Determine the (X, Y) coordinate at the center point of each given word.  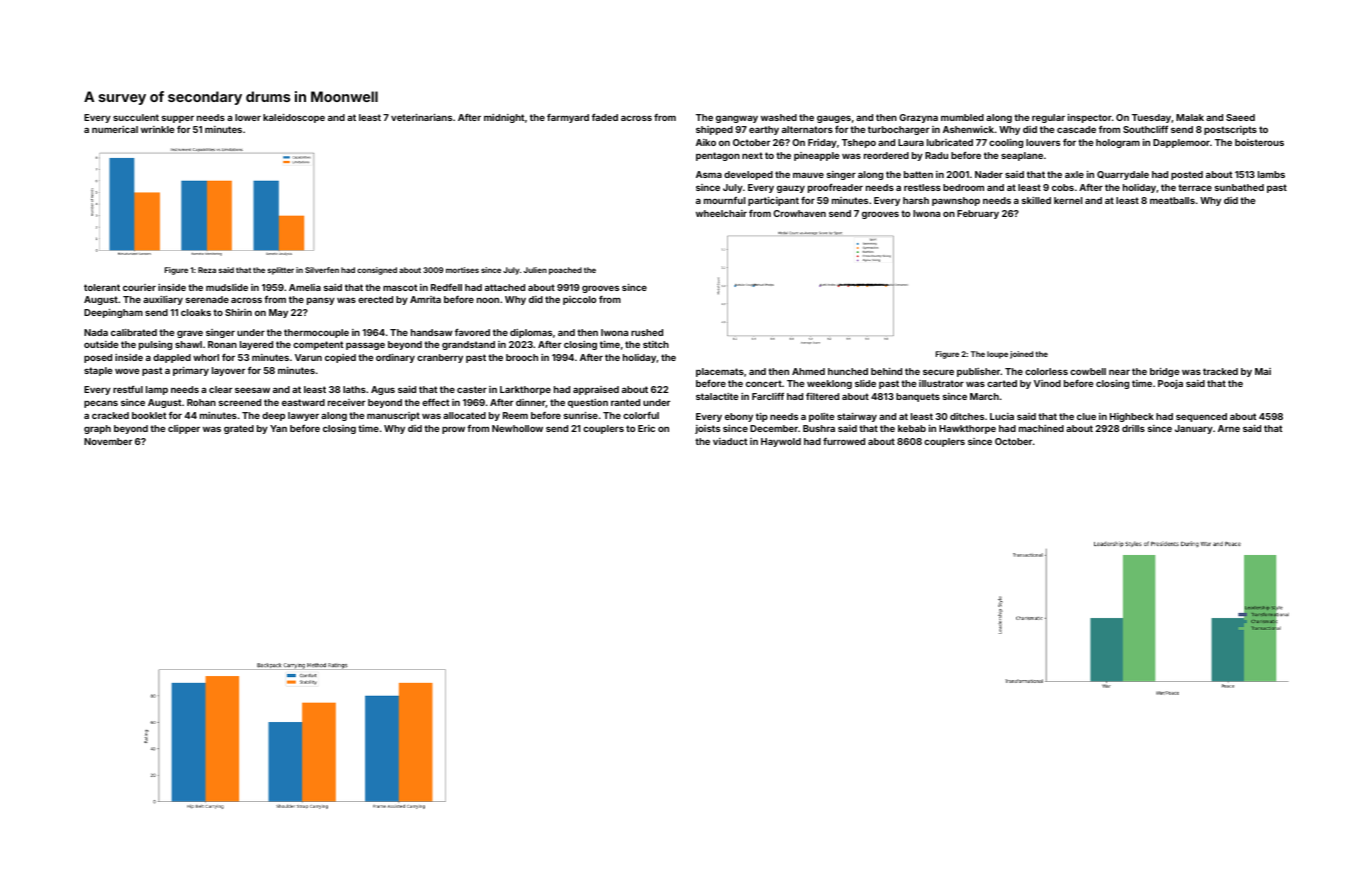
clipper (184, 429)
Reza (207, 270)
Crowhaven (799, 213)
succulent (136, 117)
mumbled (962, 117)
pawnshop (956, 201)
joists (707, 429)
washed (779, 117)
